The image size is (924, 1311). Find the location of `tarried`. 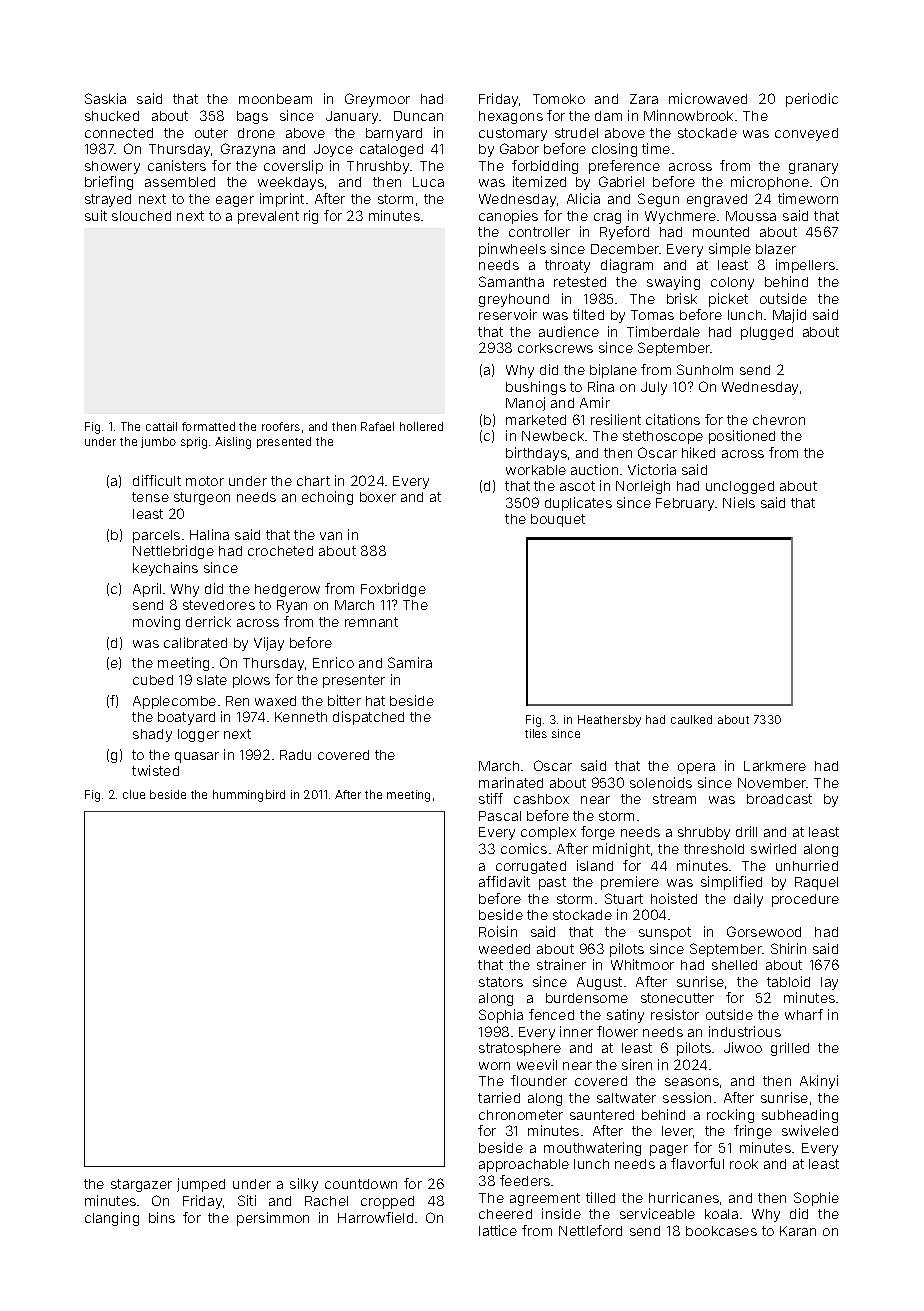

tarried is located at coordinates (499, 1097).
